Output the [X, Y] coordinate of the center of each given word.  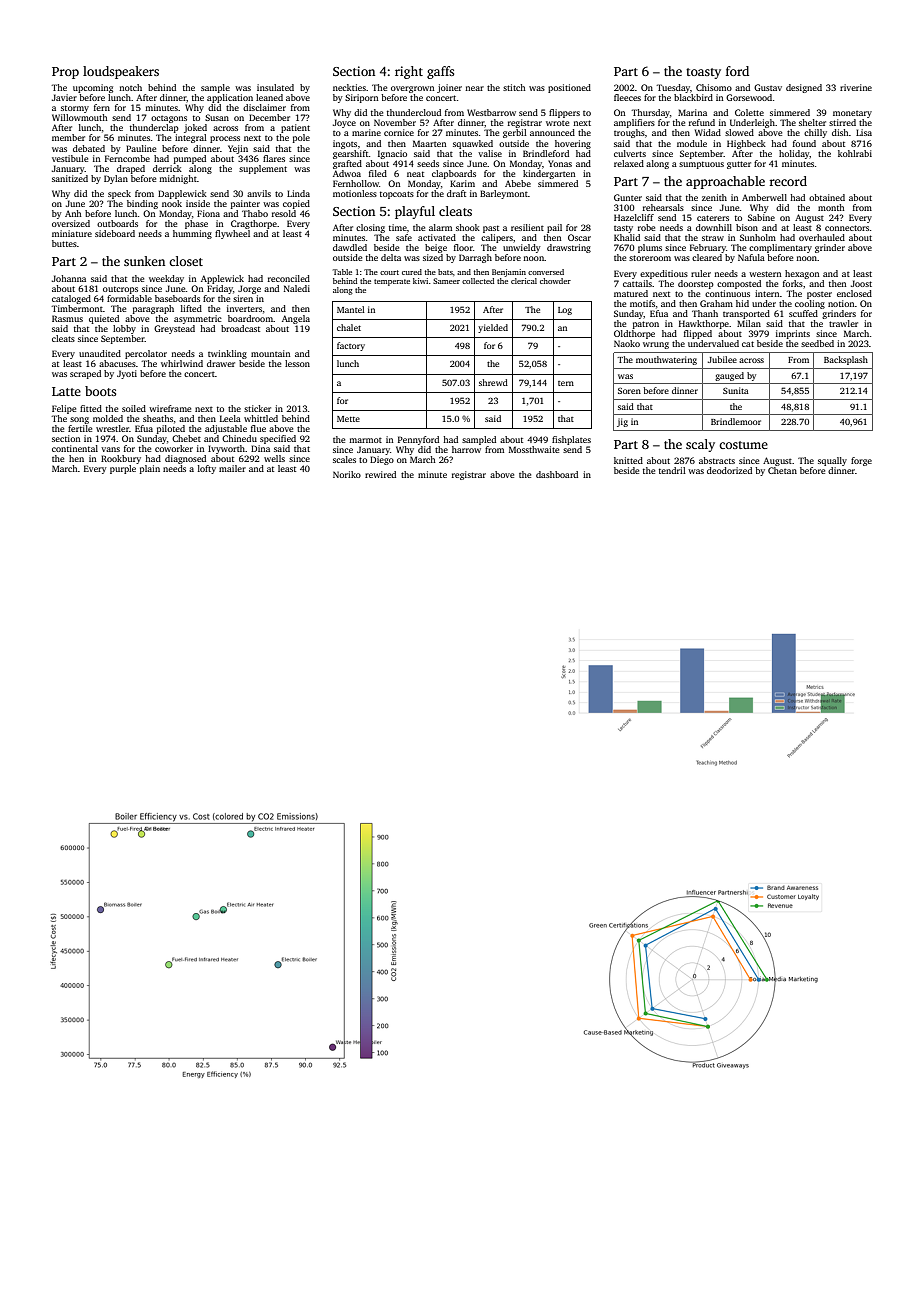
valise [490, 153]
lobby [124, 329]
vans [110, 449]
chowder [555, 281]
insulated [275, 87]
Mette [348, 419]
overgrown [413, 89]
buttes [64, 243]
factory [351, 346]
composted [739, 284]
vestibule [70, 158]
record [788, 181]
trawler [843, 323]
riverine [856, 87]
